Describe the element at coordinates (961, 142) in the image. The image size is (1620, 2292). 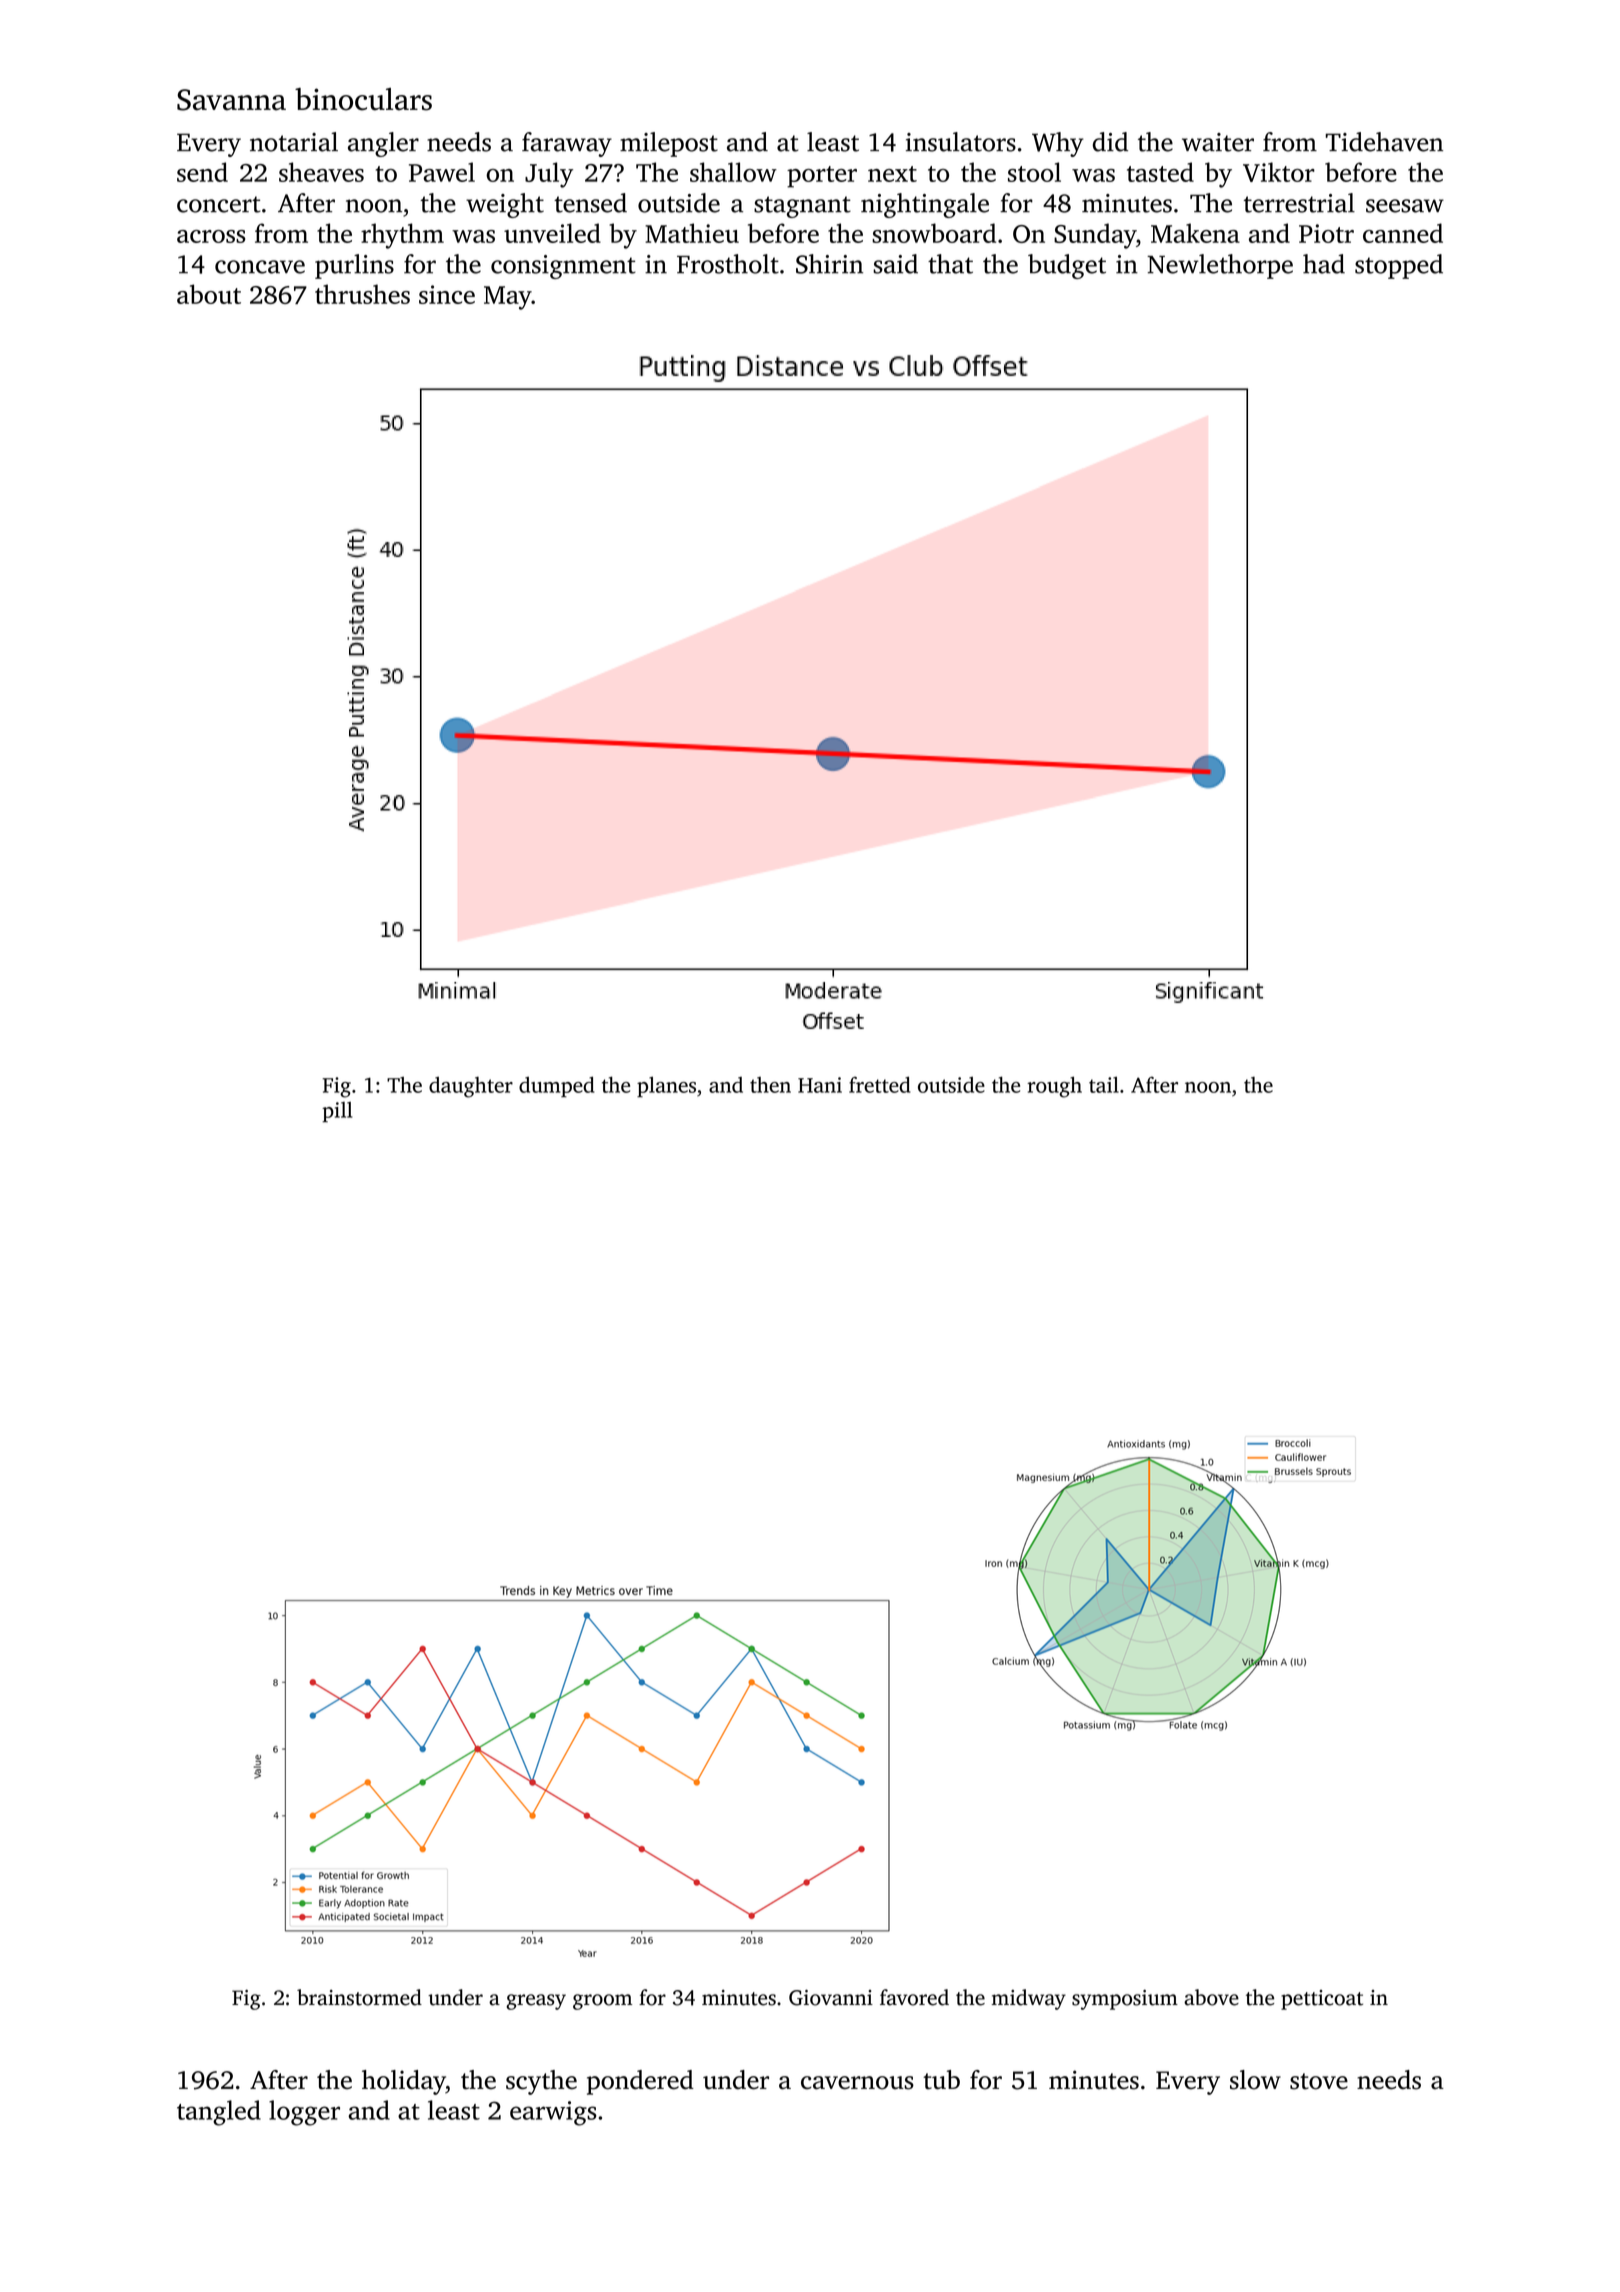
I see `insulators` at that location.
